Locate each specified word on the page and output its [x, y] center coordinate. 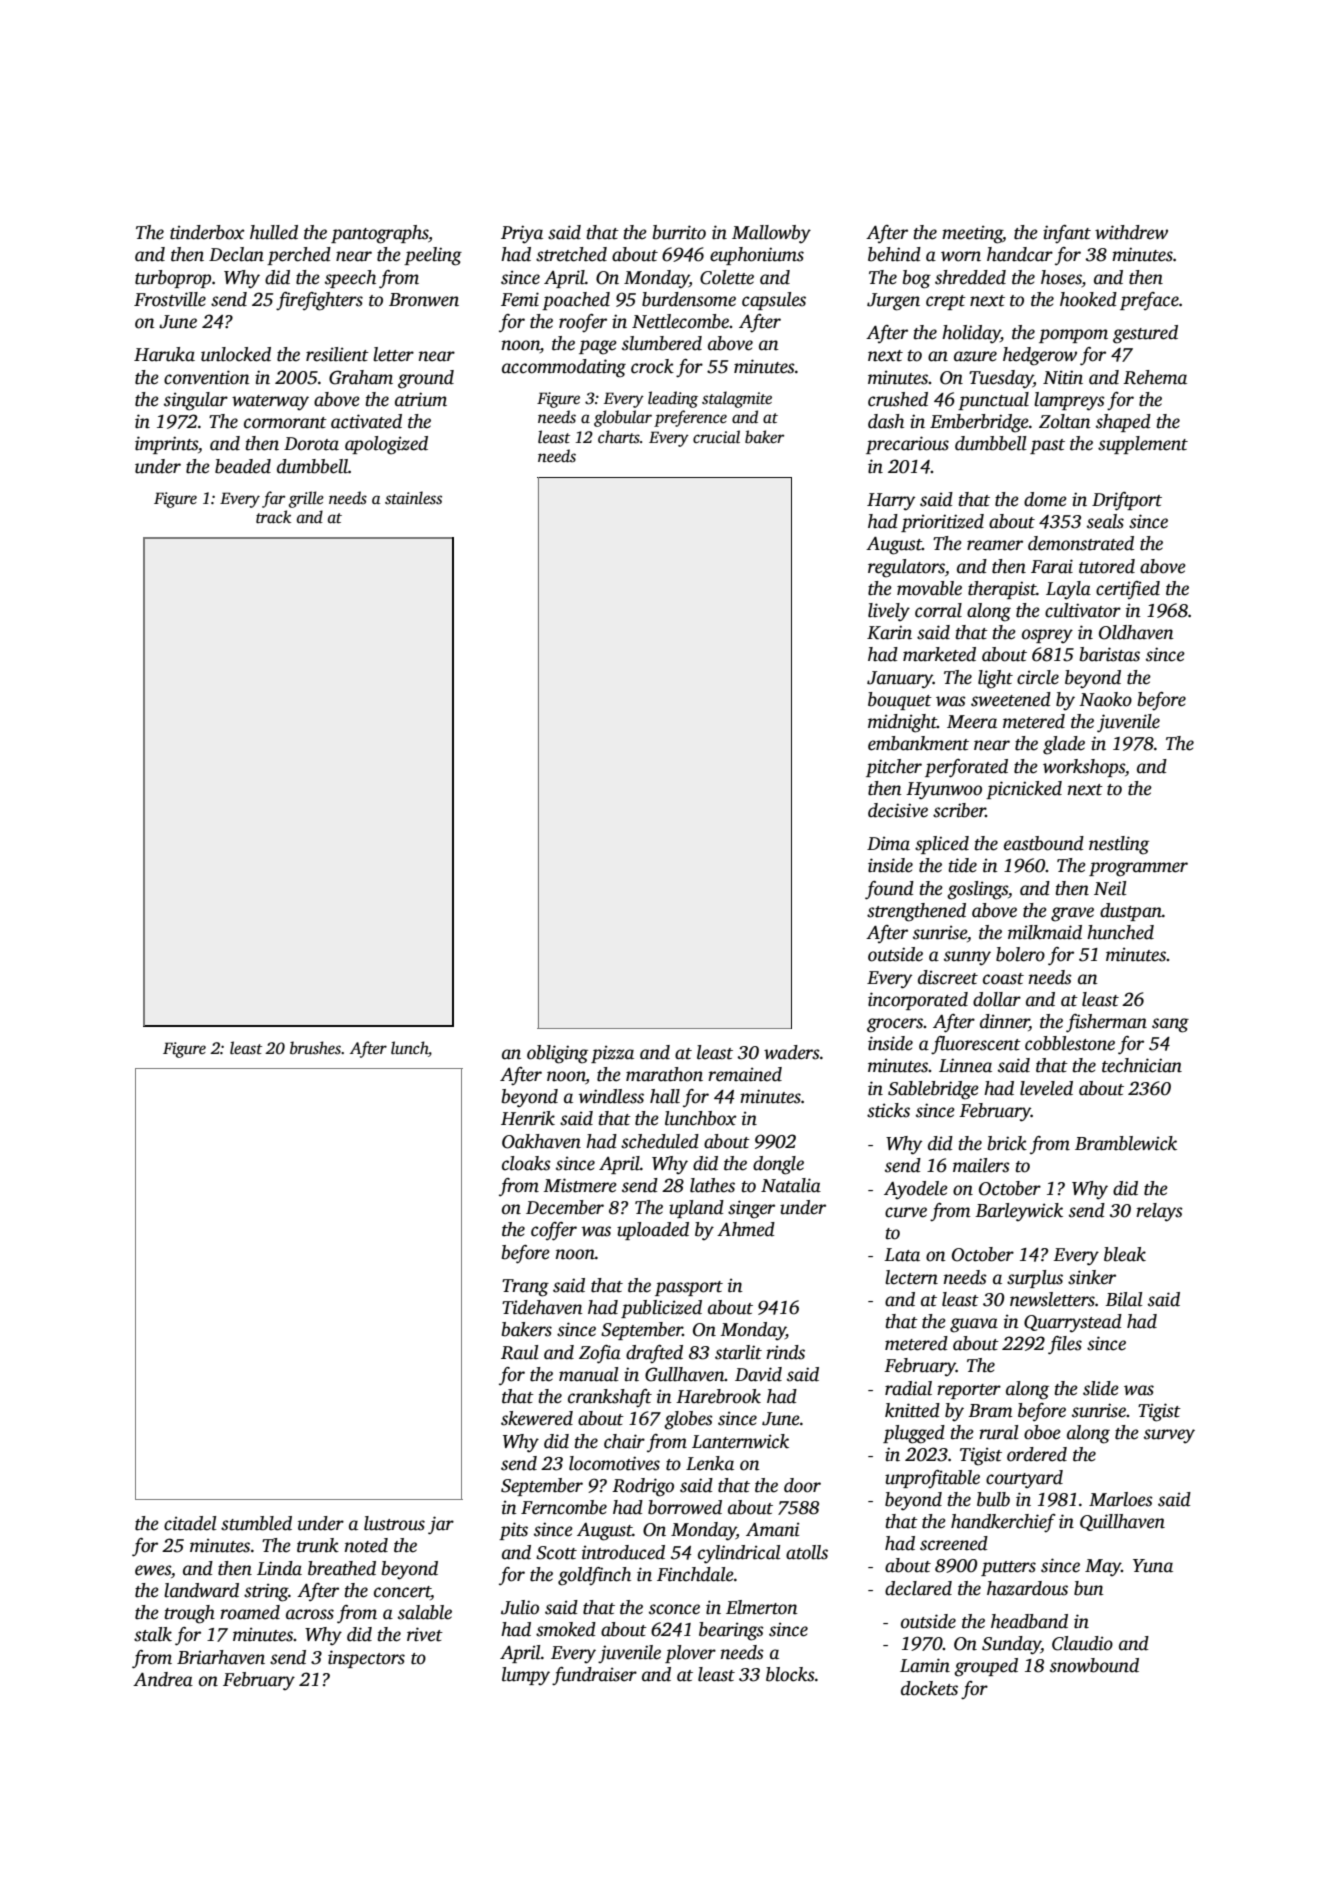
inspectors [366, 1659]
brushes [315, 1048]
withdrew [1131, 232]
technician [1142, 1065]
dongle [778, 1165]
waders [792, 1052]
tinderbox [207, 232]
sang [1170, 1025]
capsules [774, 301]
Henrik [528, 1118]
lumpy [526, 1676]
